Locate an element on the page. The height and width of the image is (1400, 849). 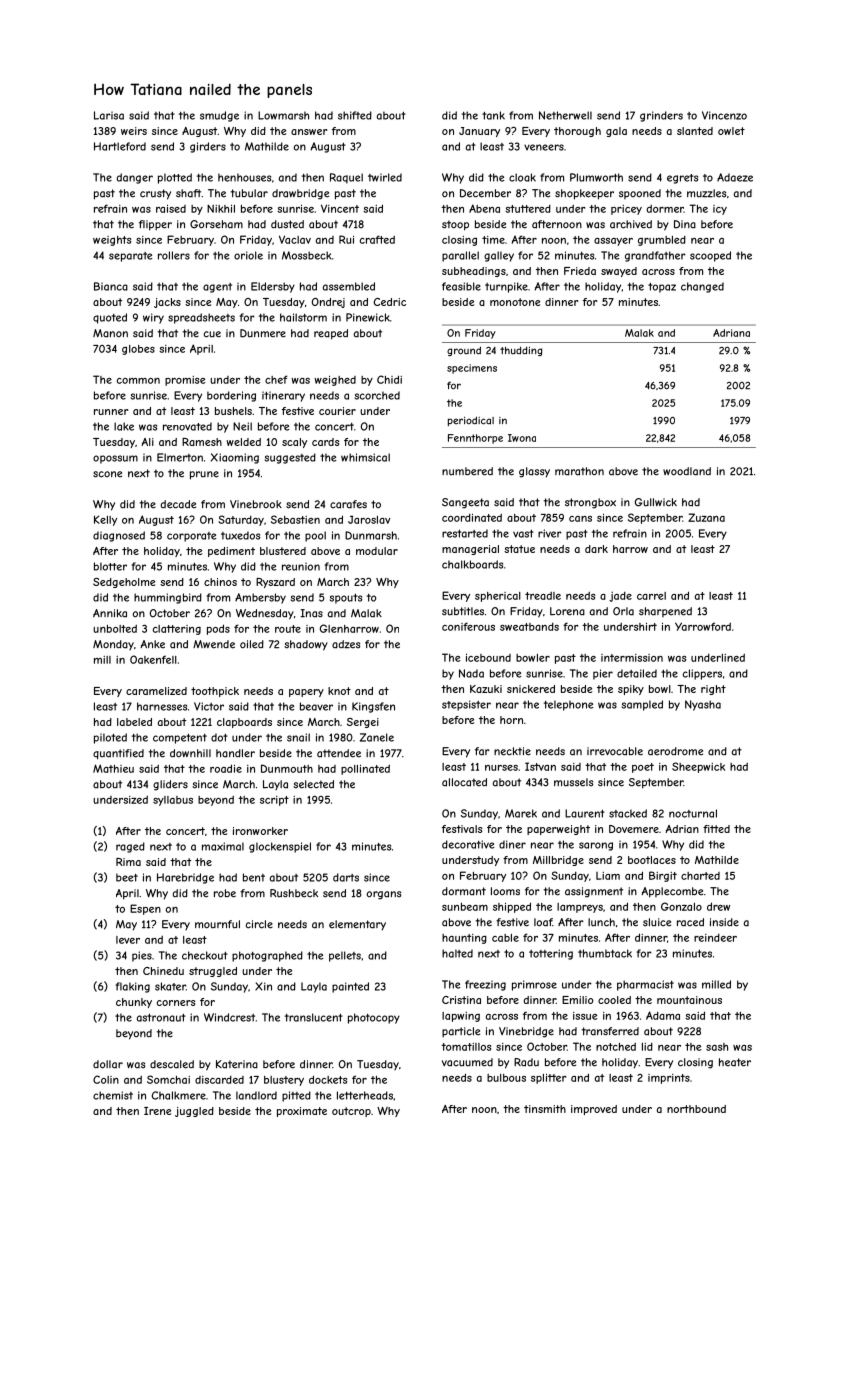
Kazuki is located at coordinates (486, 689).
